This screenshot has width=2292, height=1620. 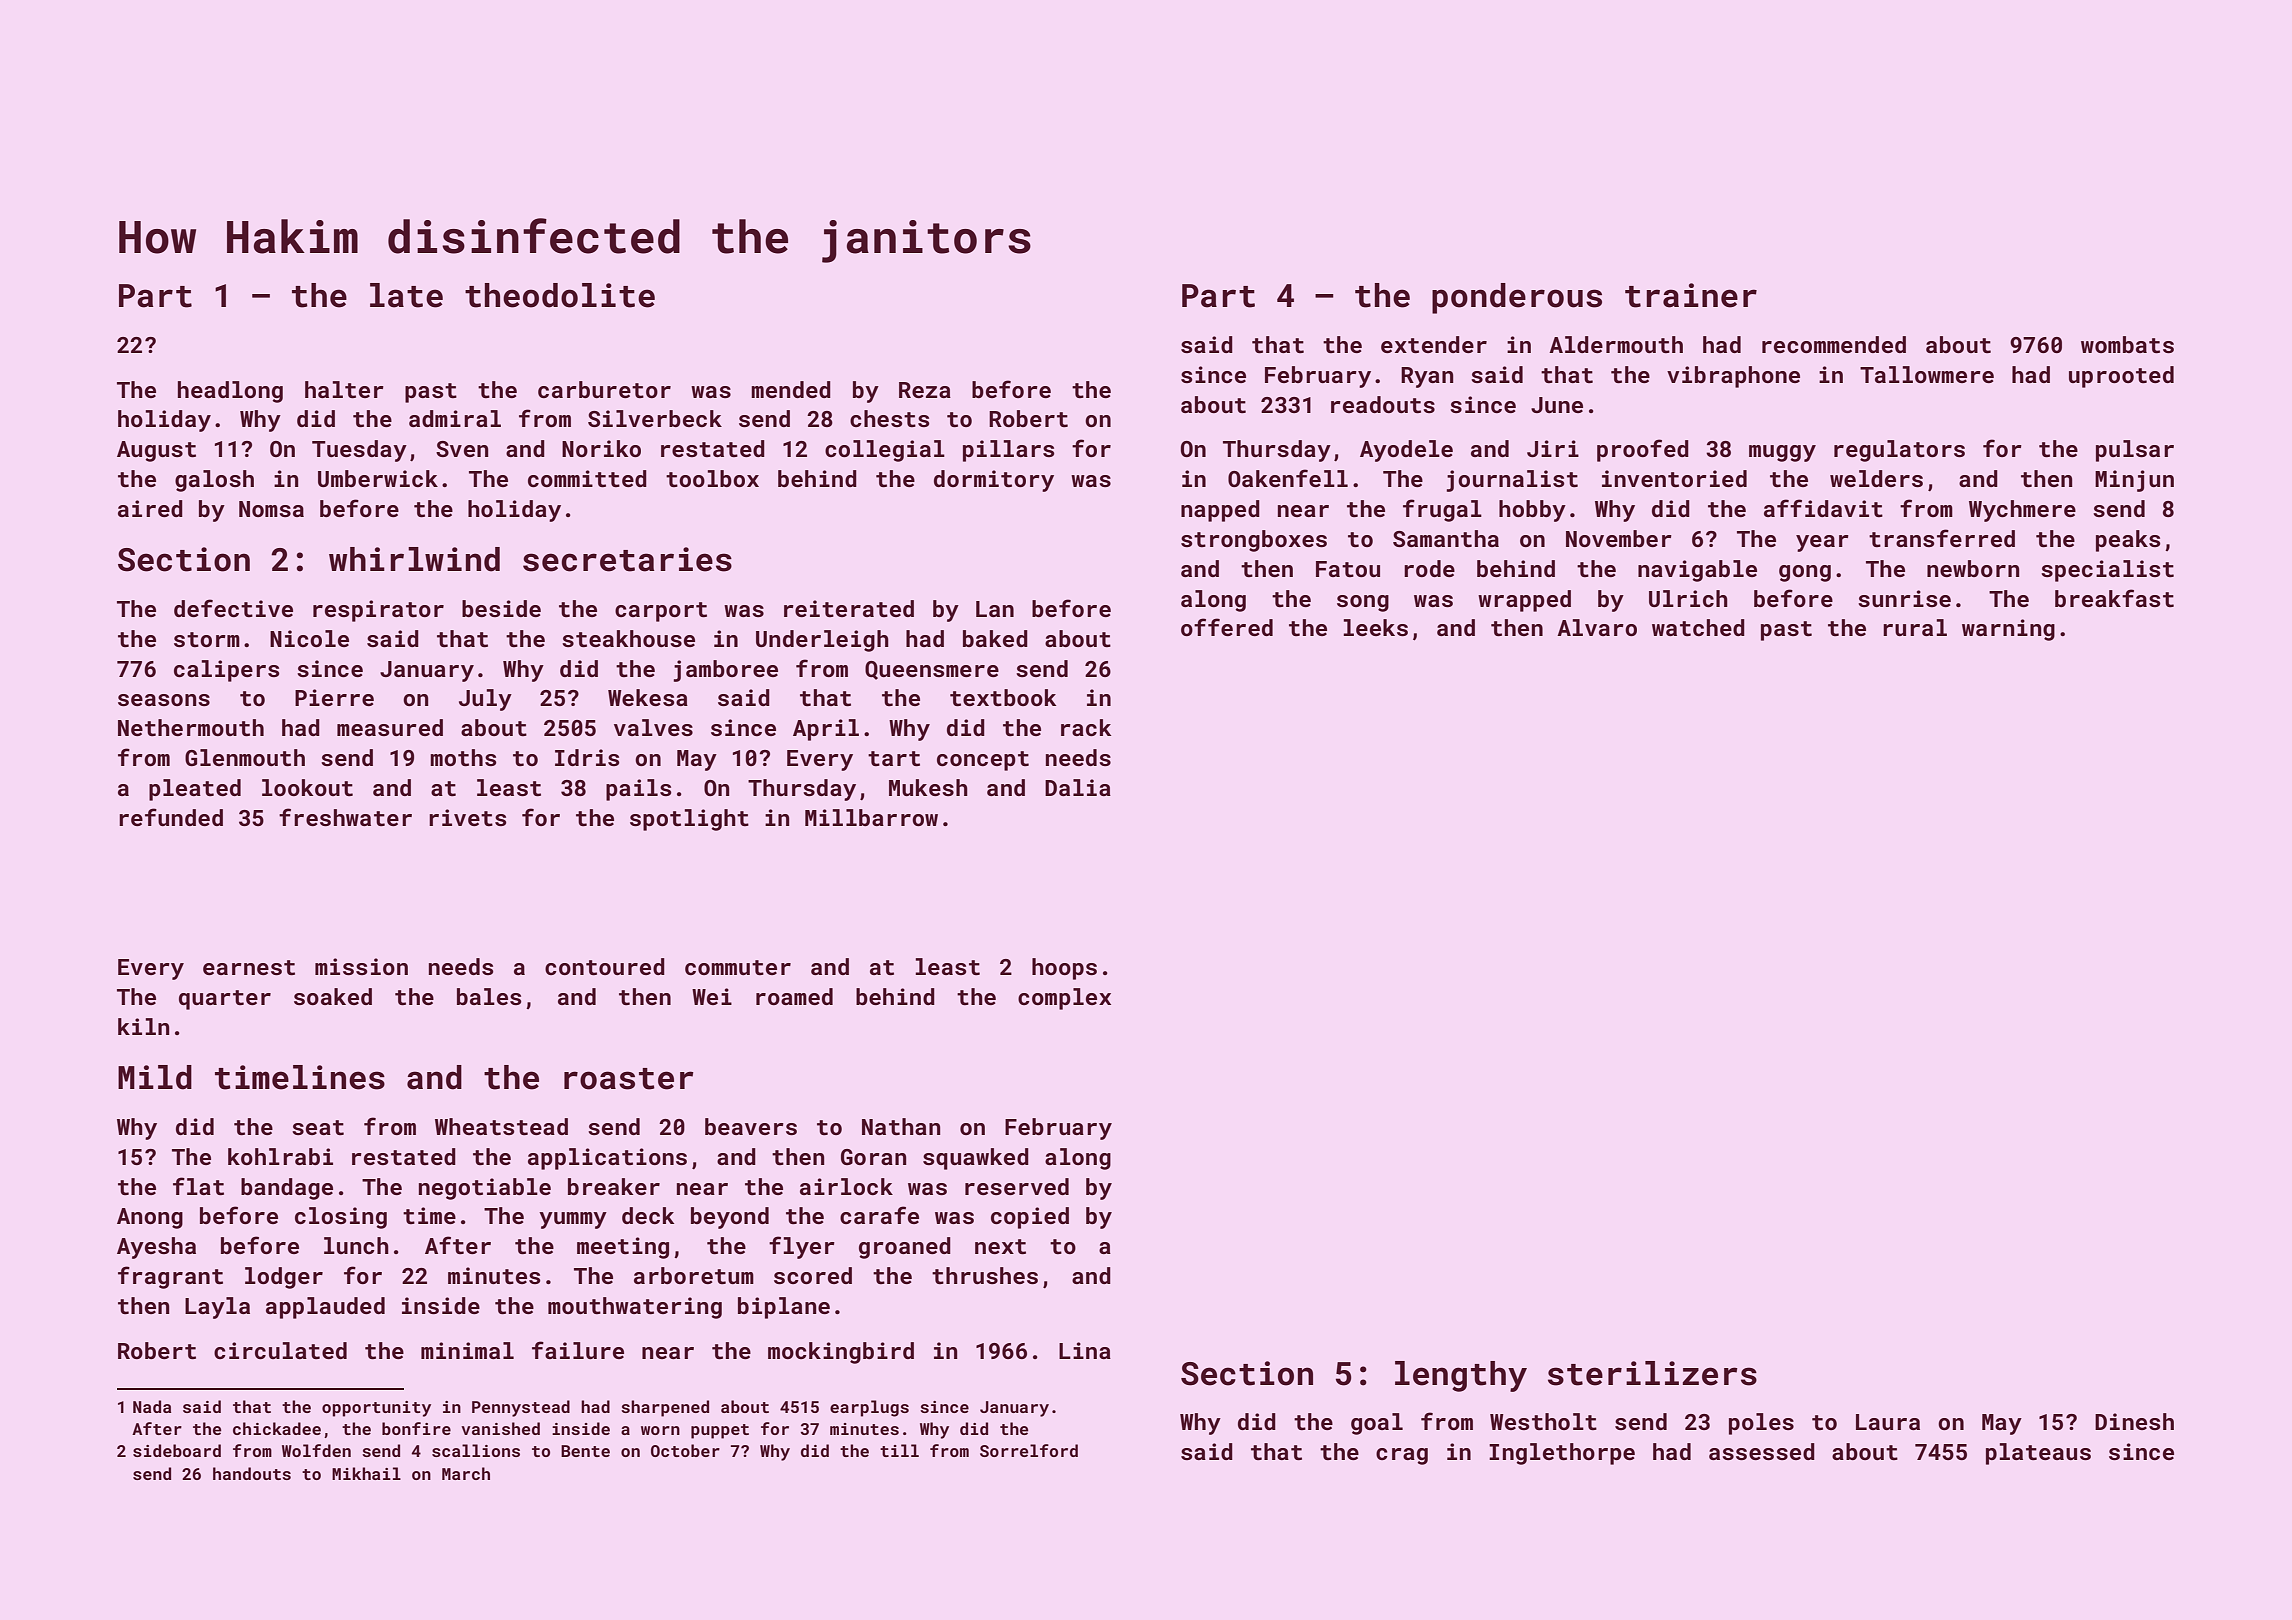 I want to click on Alvaro, so click(x=1597, y=627).
